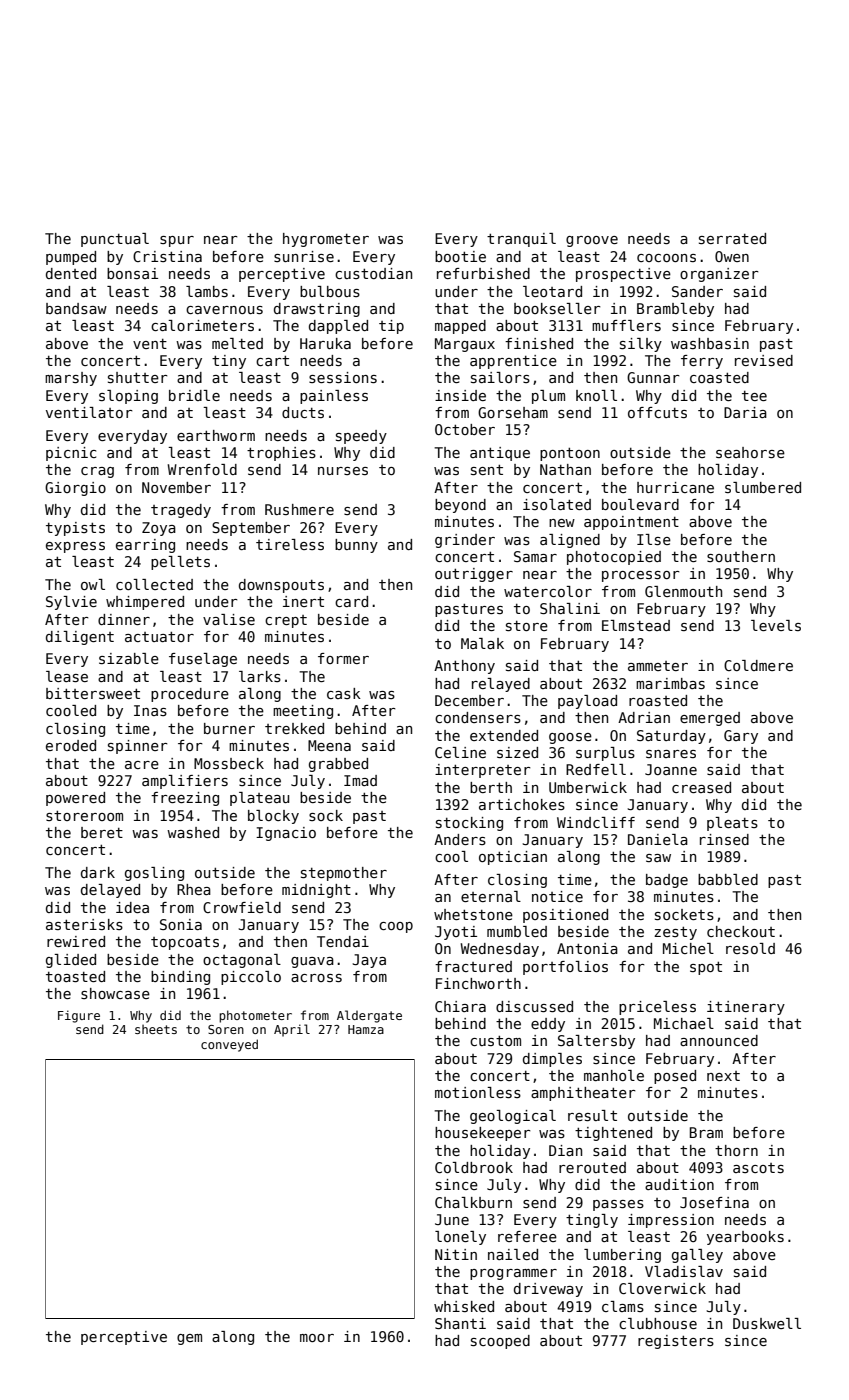  I want to click on Gary, so click(741, 737).
